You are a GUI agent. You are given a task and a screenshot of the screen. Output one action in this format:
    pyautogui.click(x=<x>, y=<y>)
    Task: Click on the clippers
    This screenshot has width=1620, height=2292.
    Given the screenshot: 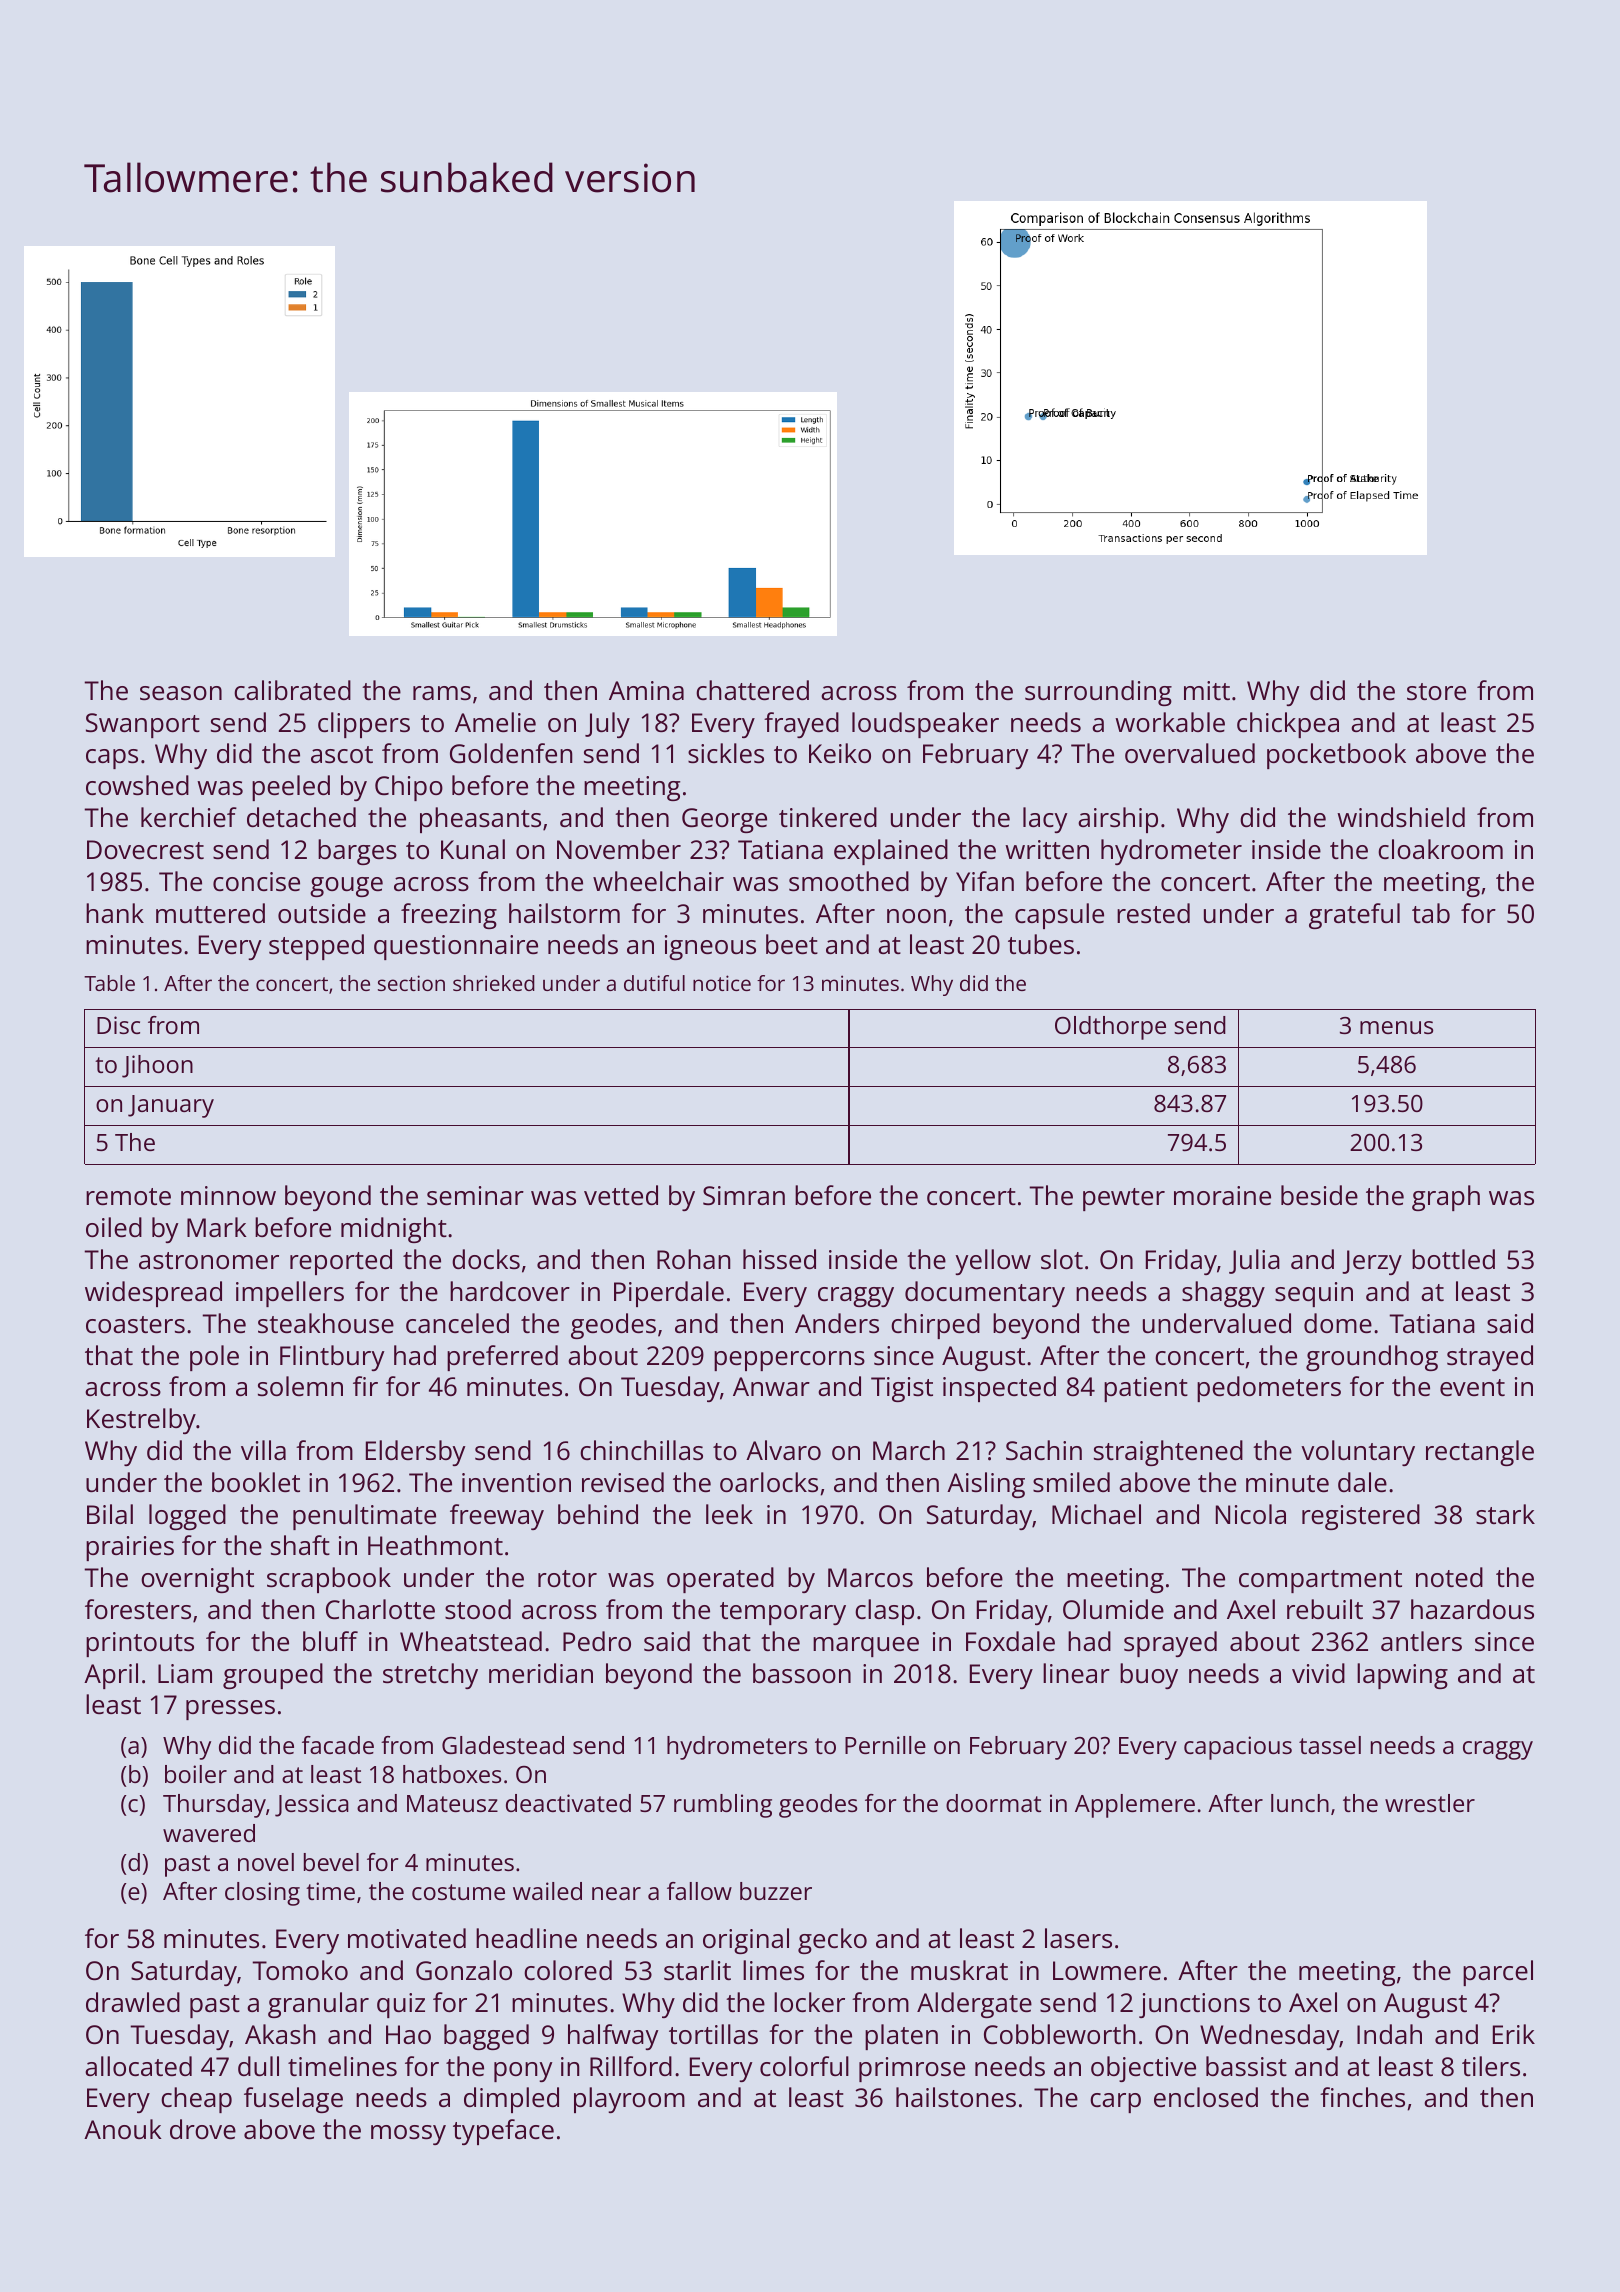 What is the action you would take?
    pyautogui.click(x=364, y=725)
